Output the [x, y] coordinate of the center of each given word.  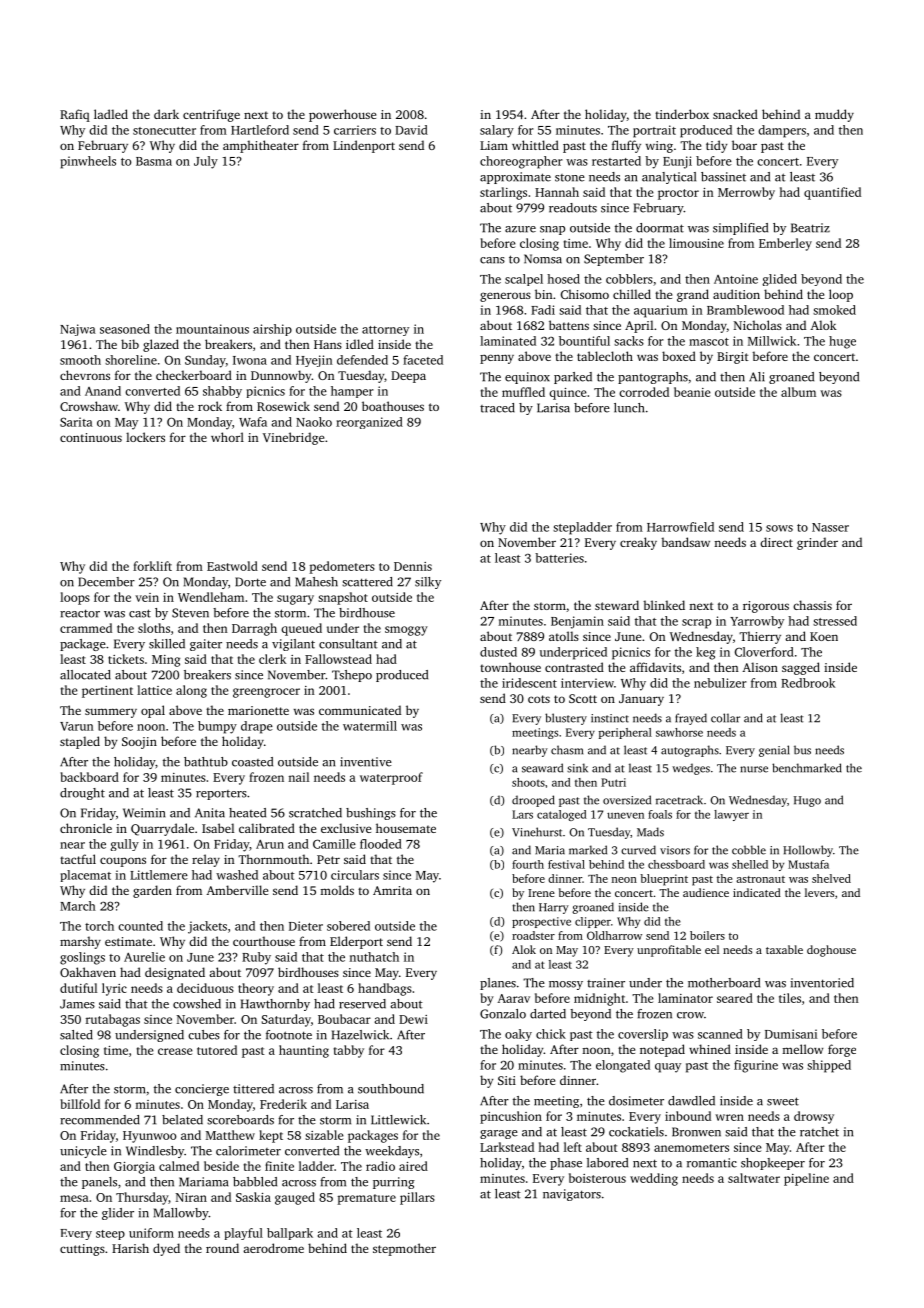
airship [272, 330]
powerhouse [342, 115]
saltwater [754, 1178]
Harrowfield [680, 527]
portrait [654, 131]
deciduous [205, 988]
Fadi [543, 310]
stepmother [404, 1249]
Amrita [392, 890]
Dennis [413, 566]
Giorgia [134, 1168]
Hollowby [808, 851]
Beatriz [810, 228]
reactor [80, 613]
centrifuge [211, 115]
